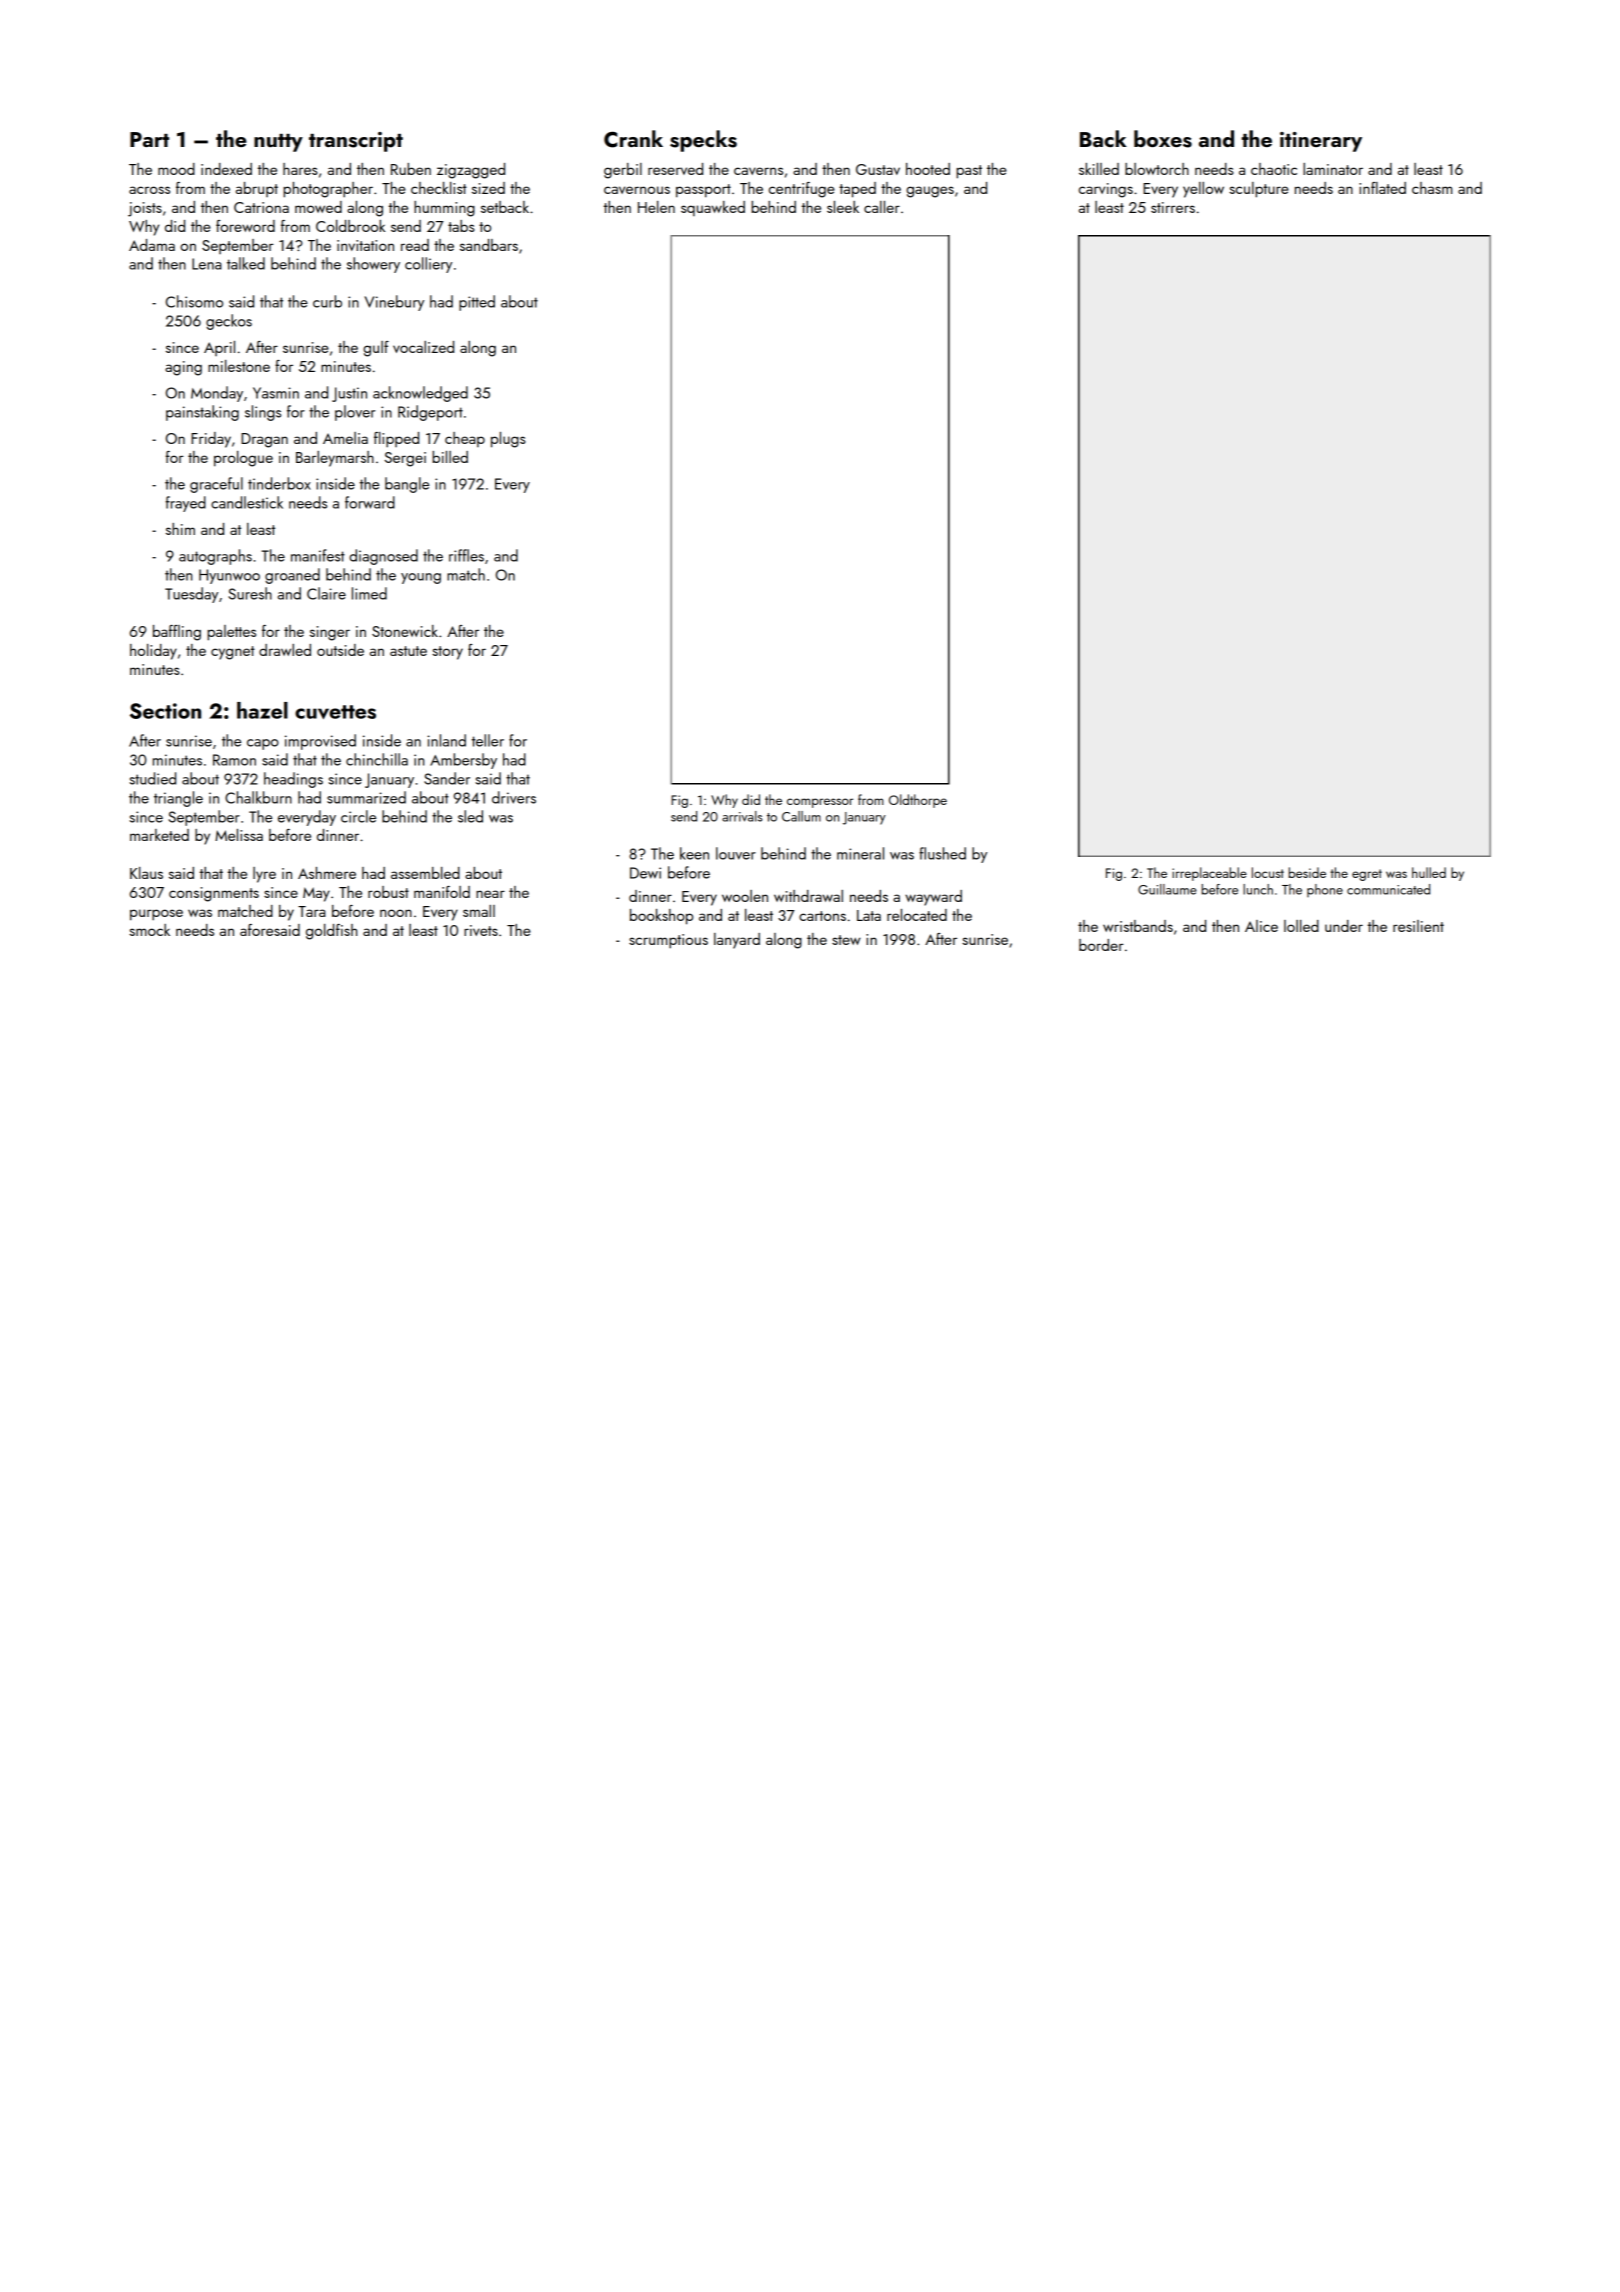  I want to click on stew, so click(846, 940).
